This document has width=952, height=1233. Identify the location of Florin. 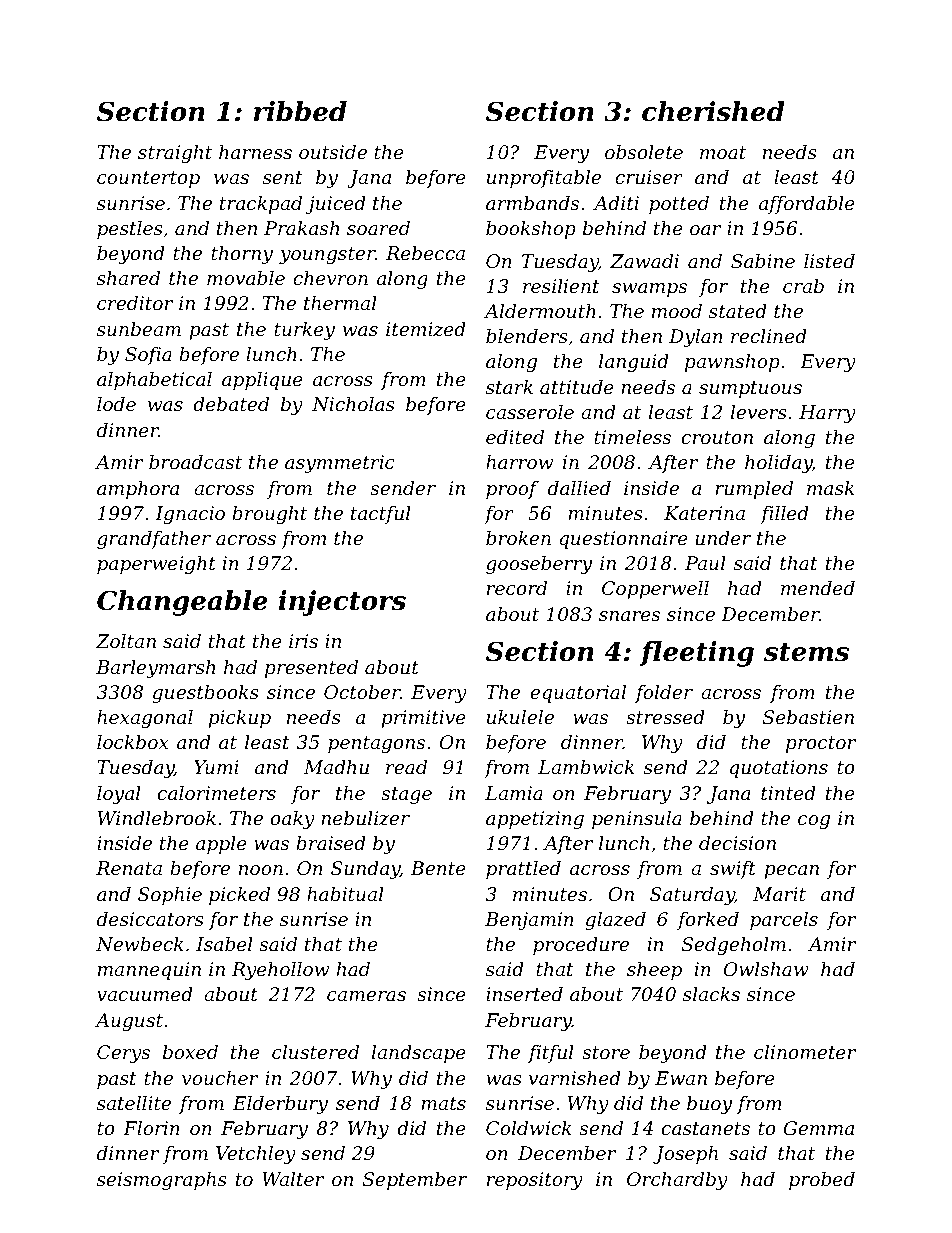
(151, 1128).
